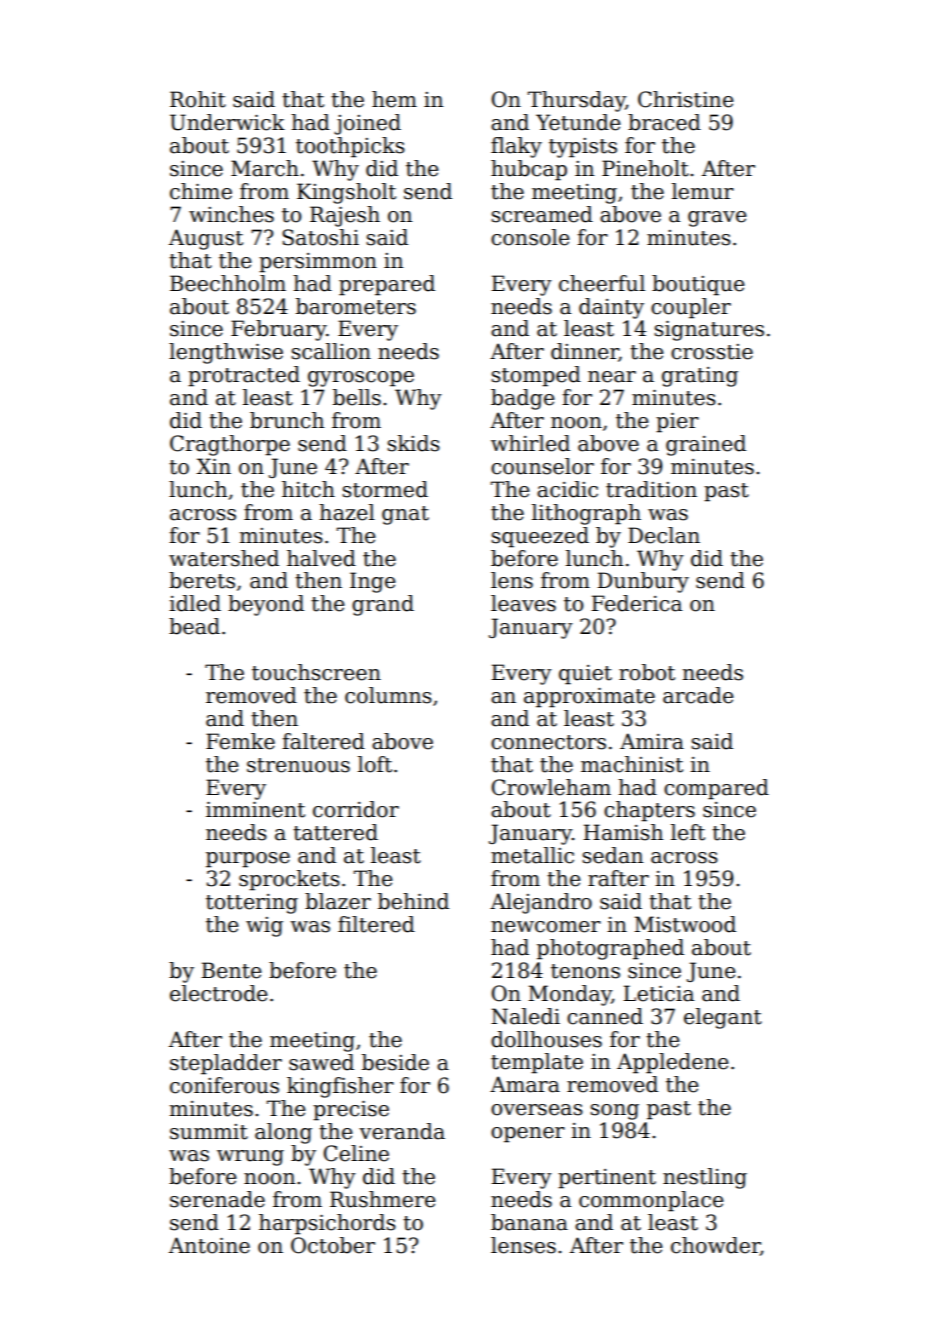  Describe the element at coordinates (577, 101) in the screenshot. I see `Thursday` at that location.
